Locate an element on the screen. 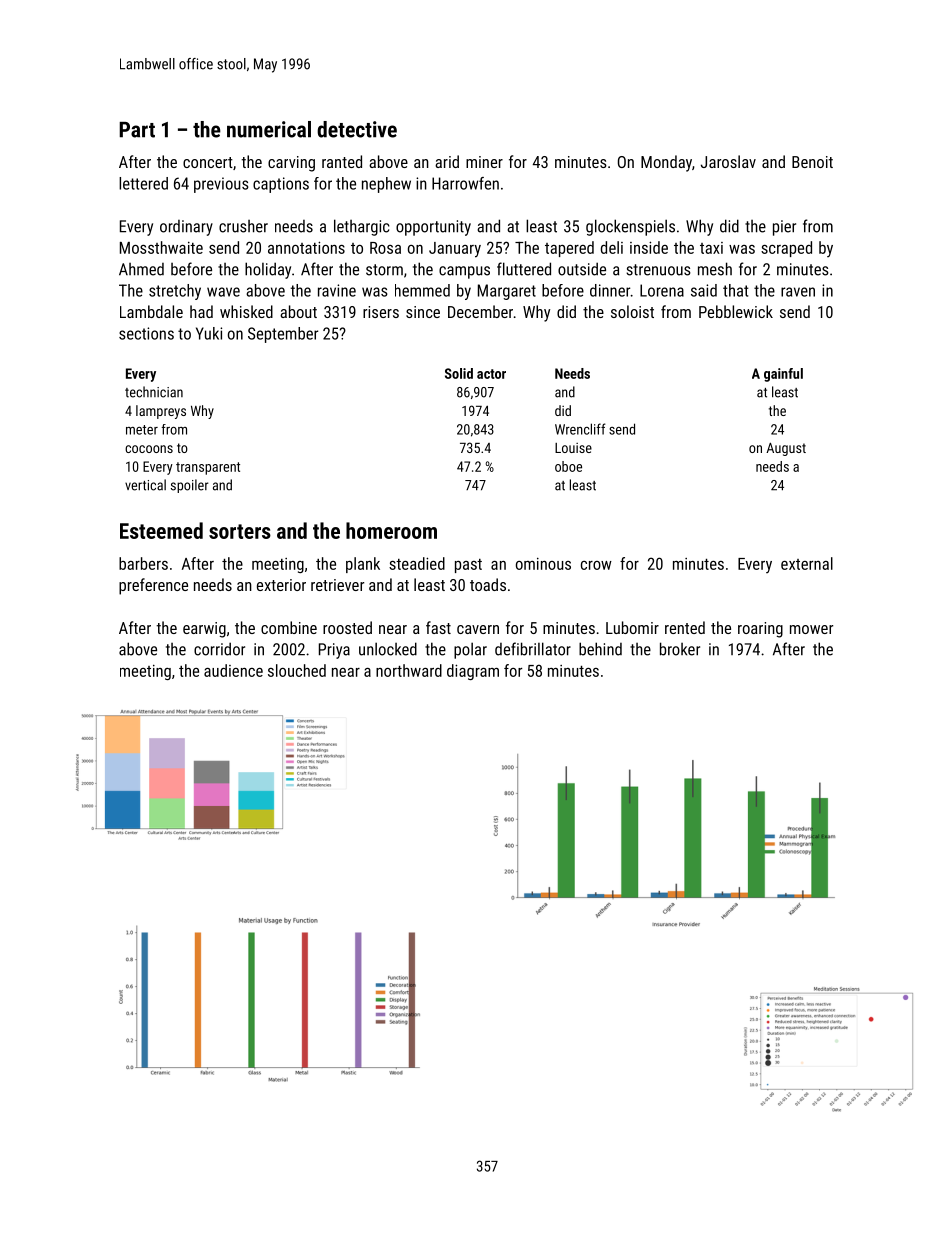 The height and width of the screenshot is (1233, 952). detective is located at coordinates (357, 129).
